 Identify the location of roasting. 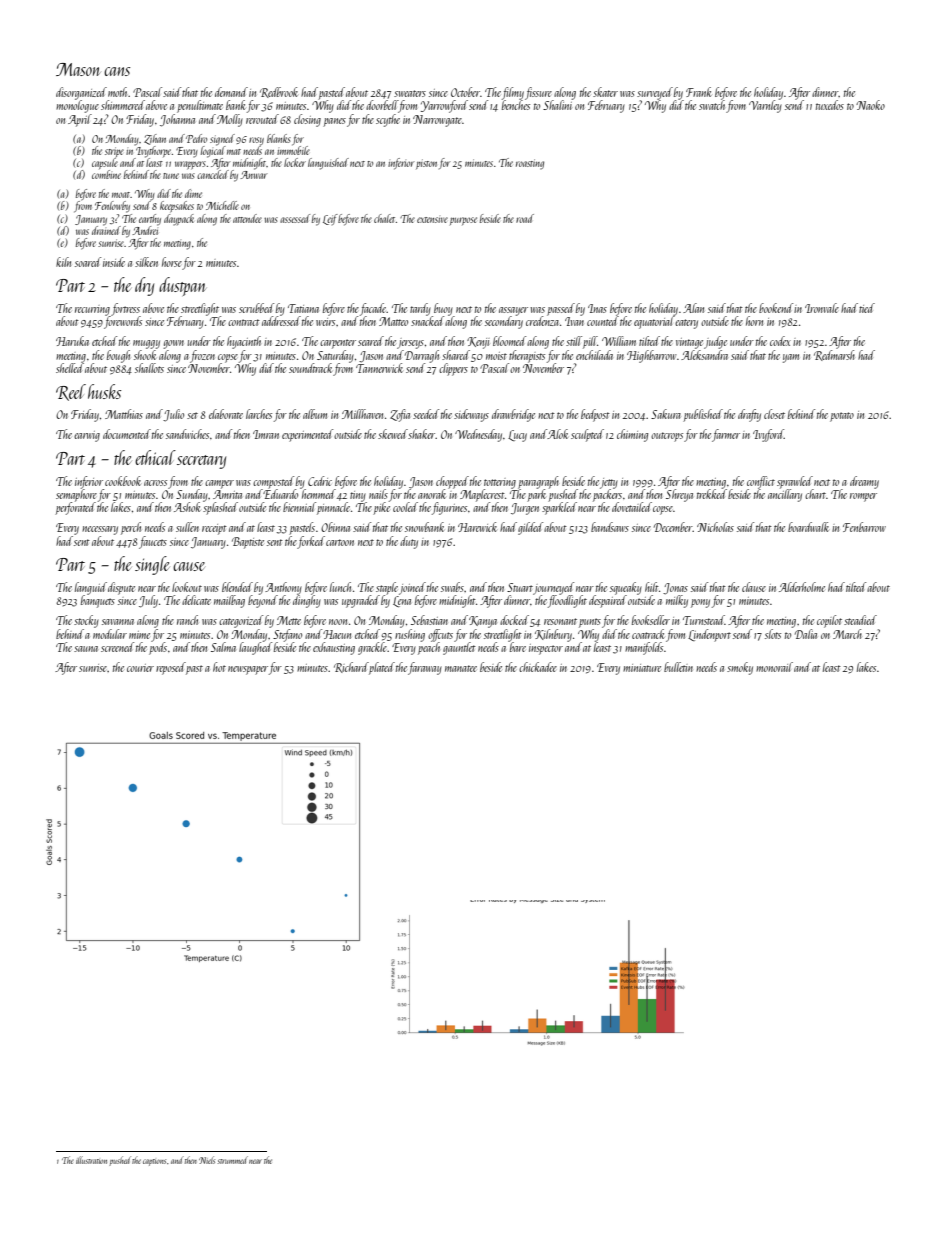
(530, 164).
